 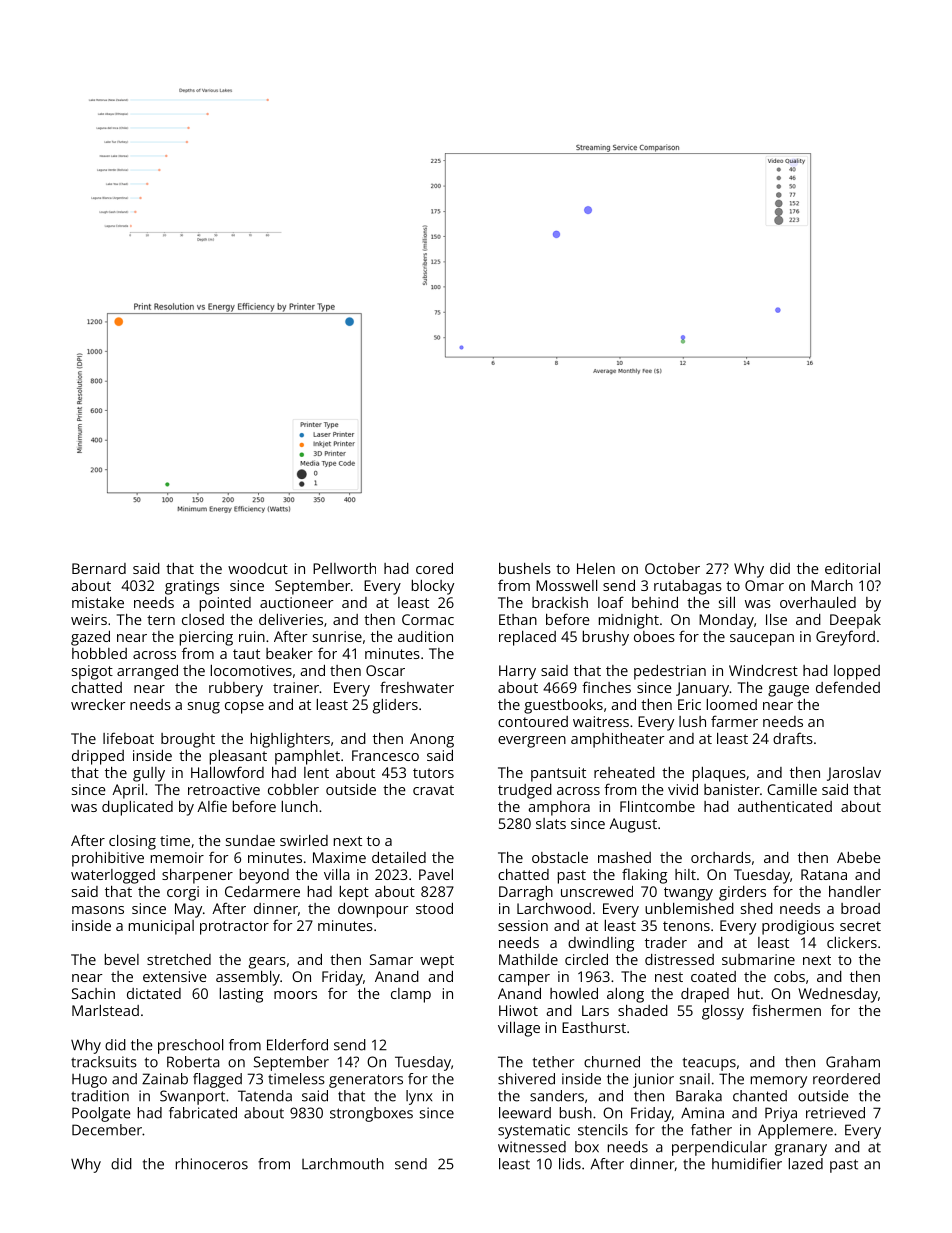 I want to click on plaques, so click(x=719, y=774).
